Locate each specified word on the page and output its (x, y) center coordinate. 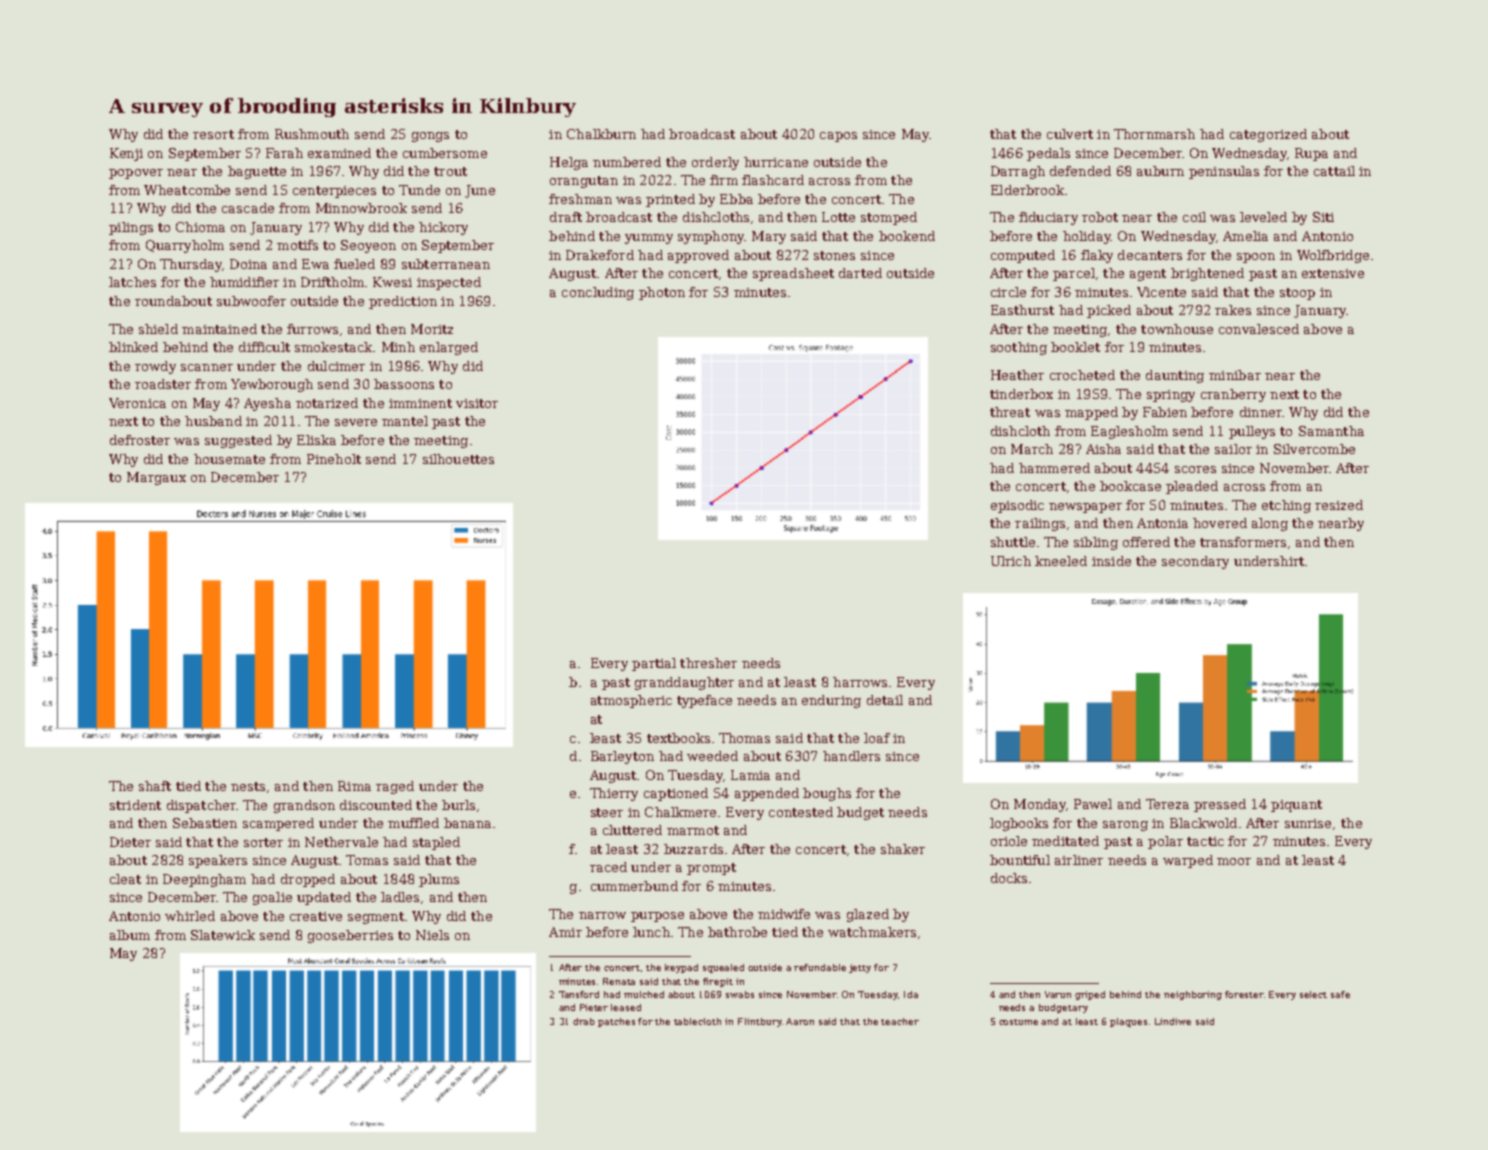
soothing (1019, 348)
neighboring (1193, 995)
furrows (312, 329)
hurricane (776, 162)
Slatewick (223, 935)
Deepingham (204, 880)
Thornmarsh (1154, 134)
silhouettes (458, 459)
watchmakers (872, 932)
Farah (284, 153)
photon (662, 293)
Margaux (156, 478)
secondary (1195, 562)
